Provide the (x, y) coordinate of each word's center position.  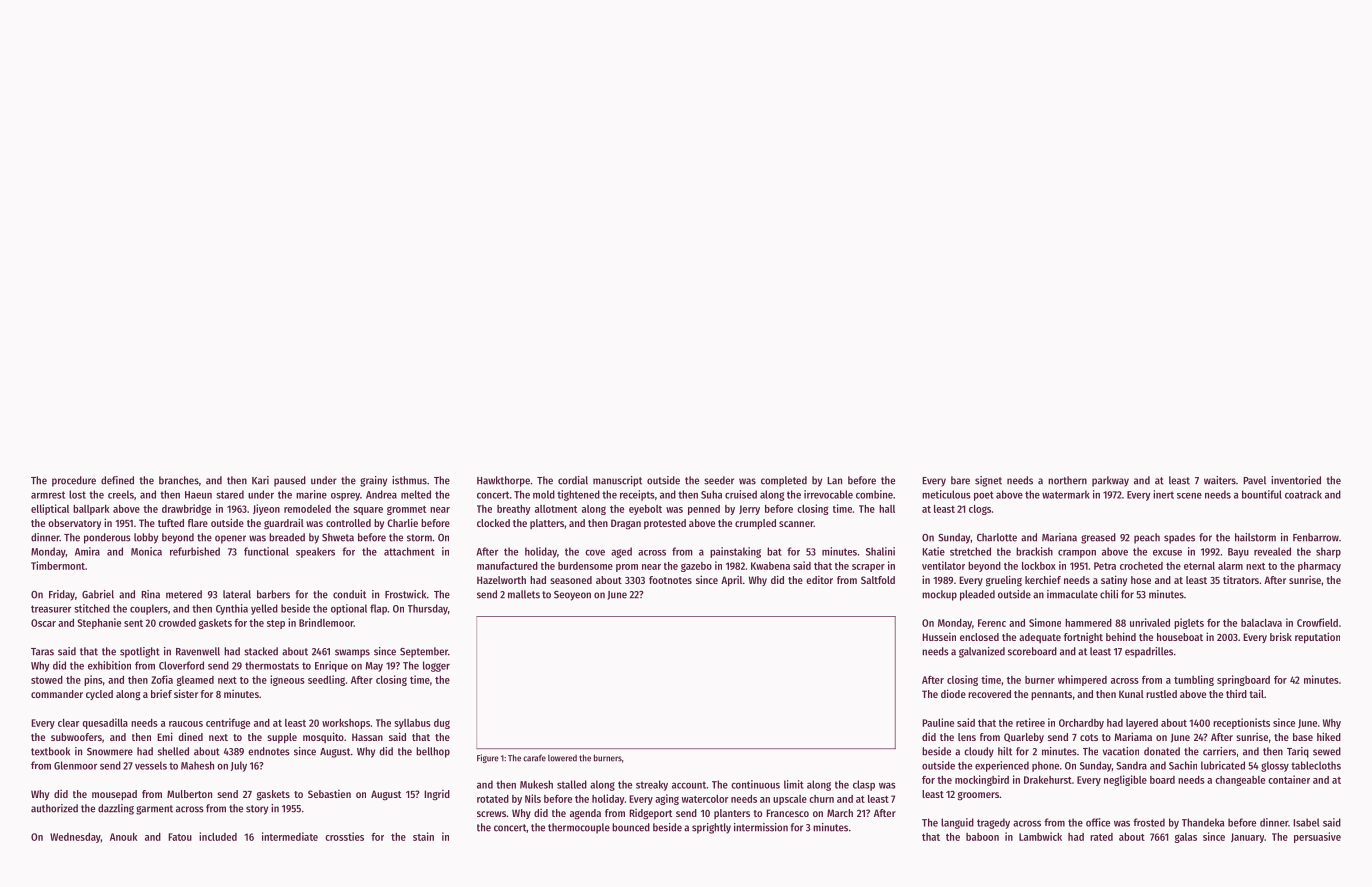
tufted (171, 523)
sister (186, 693)
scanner (796, 524)
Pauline (938, 722)
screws (491, 814)
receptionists (1241, 723)
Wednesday (75, 838)
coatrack (1303, 494)
